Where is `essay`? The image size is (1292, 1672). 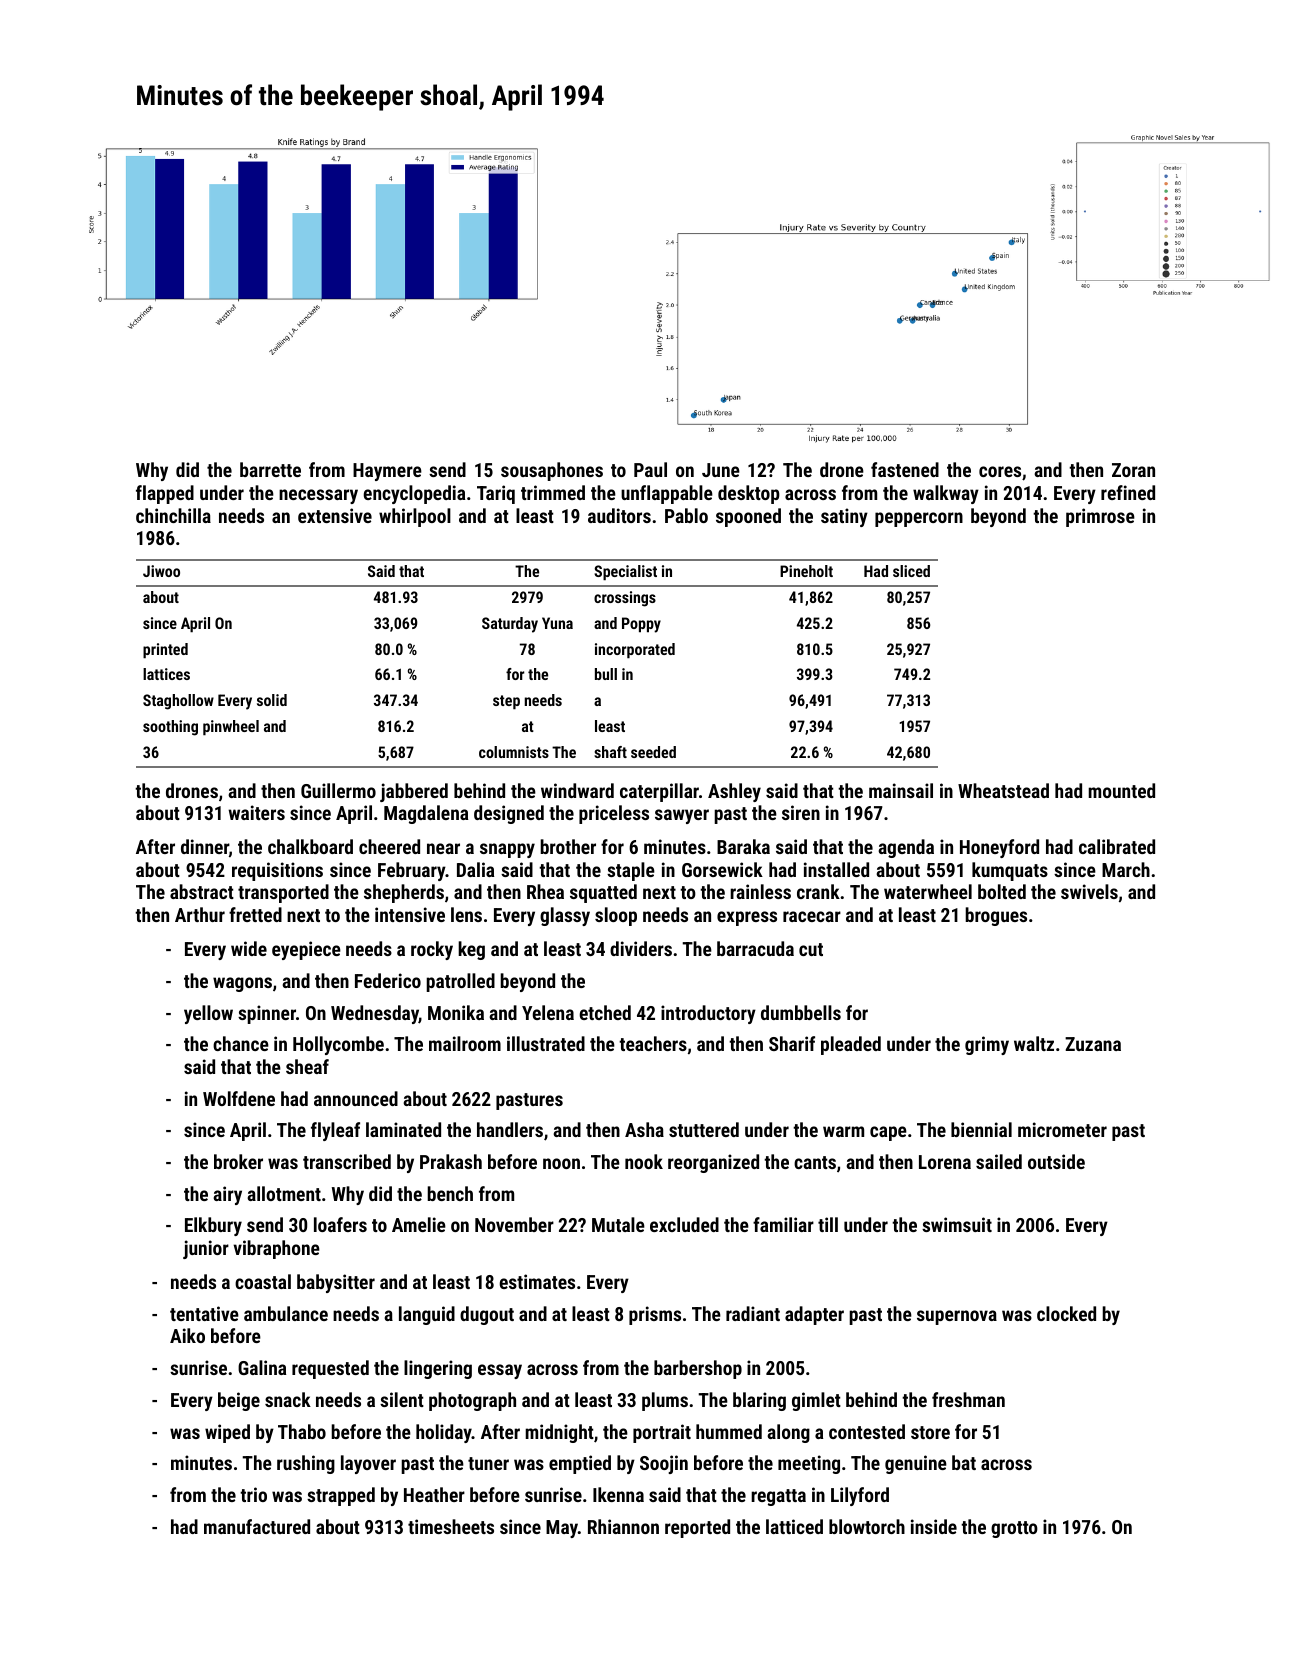
essay is located at coordinates (500, 1371).
